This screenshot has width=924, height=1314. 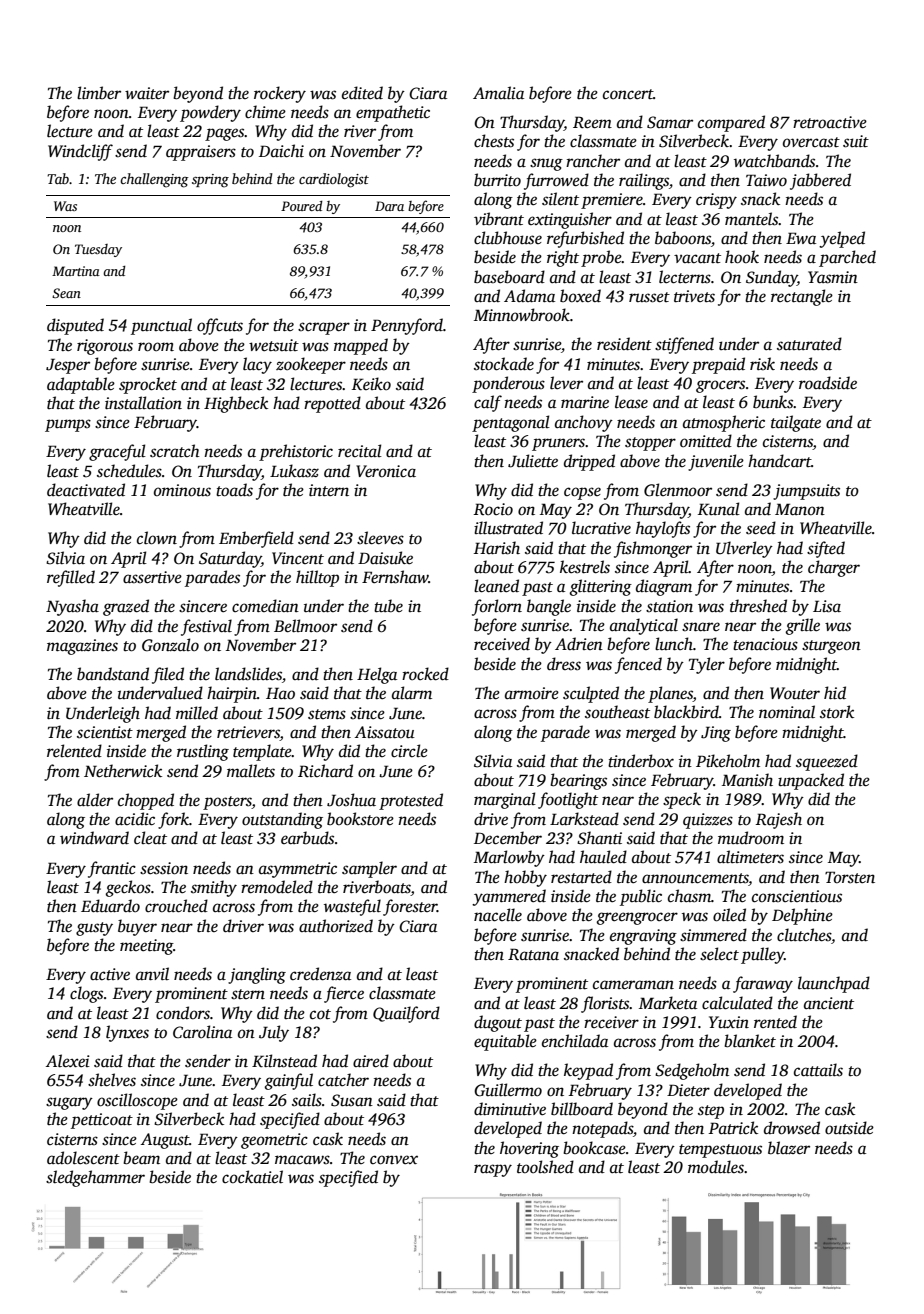 I want to click on charger, so click(x=834, y=568).
